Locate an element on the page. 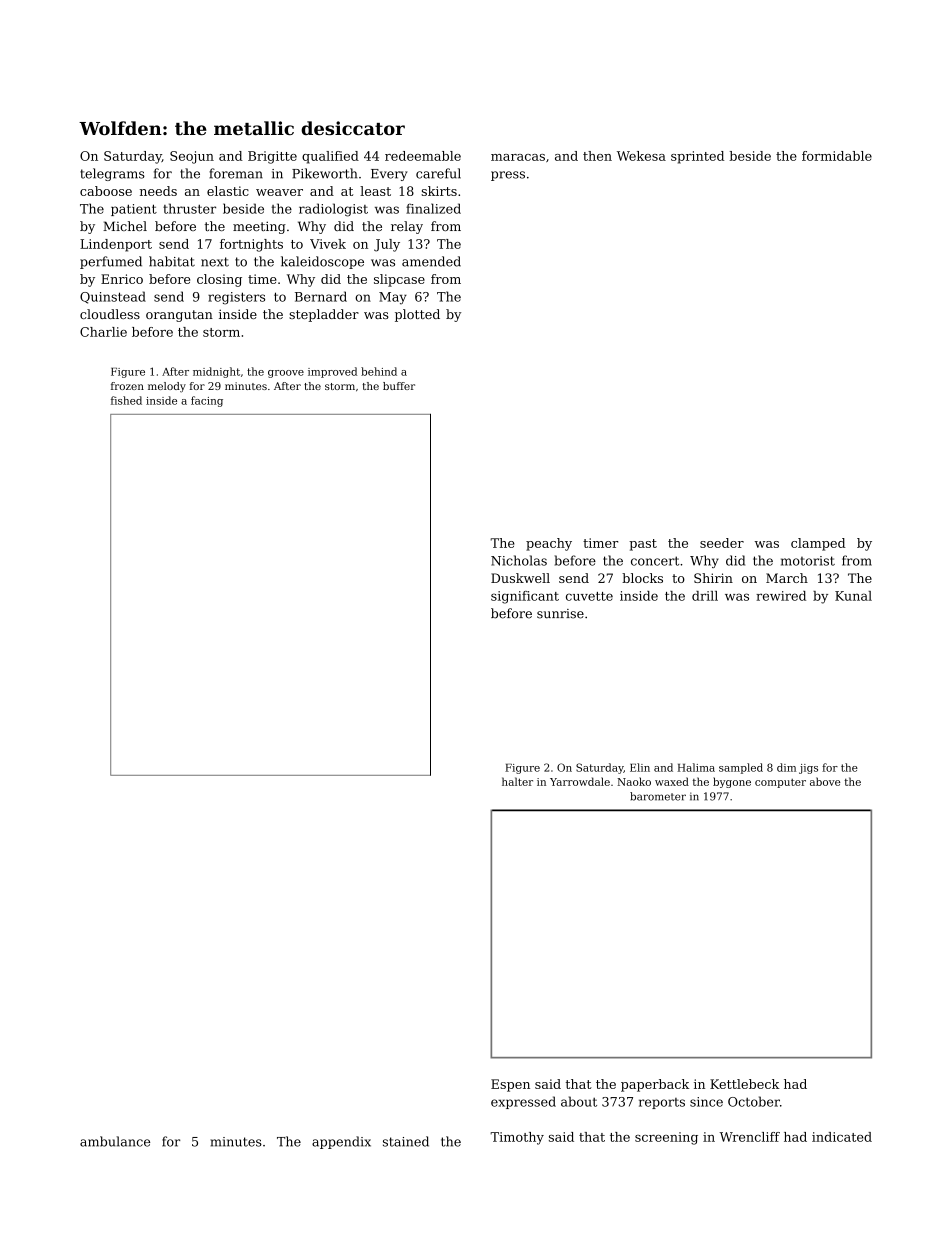  halter is located at coordinates (517, 781).
